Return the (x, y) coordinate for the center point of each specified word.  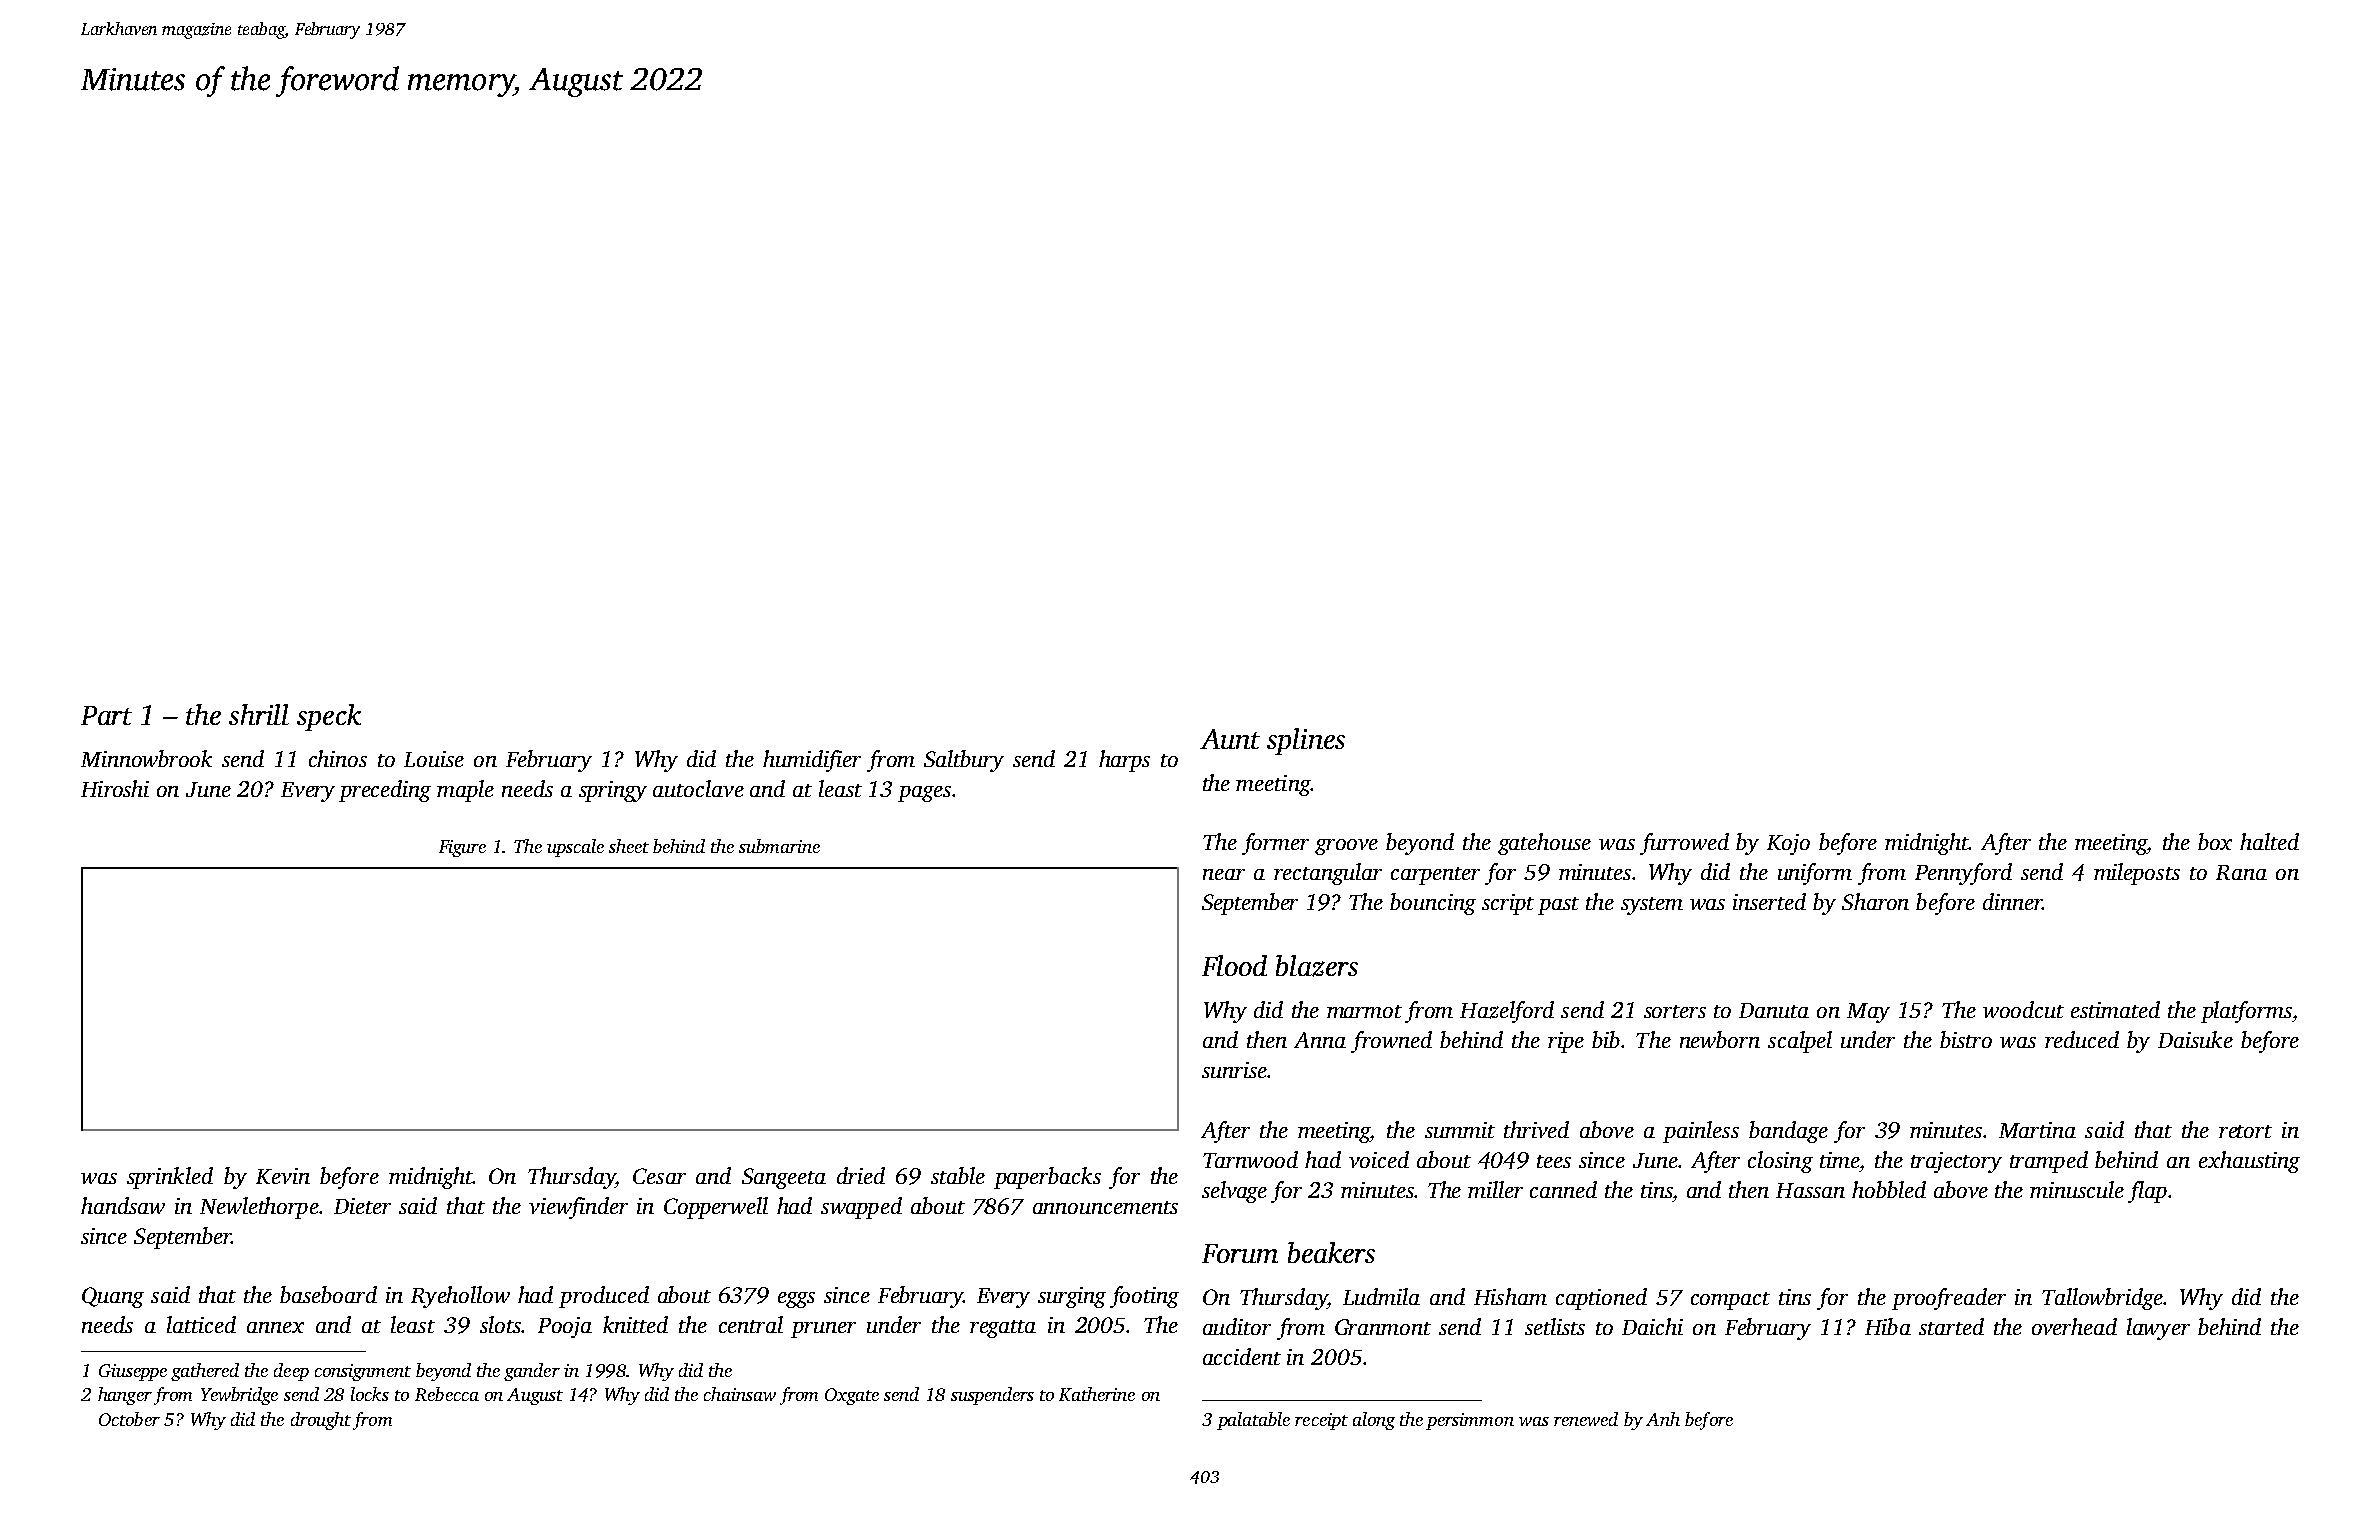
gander (532, 1372)
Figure (462, 848)
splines (1306, 741)
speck (329, 717)
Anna (1320, 1040)
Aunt (1230, 739)
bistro (1966, 1039)
